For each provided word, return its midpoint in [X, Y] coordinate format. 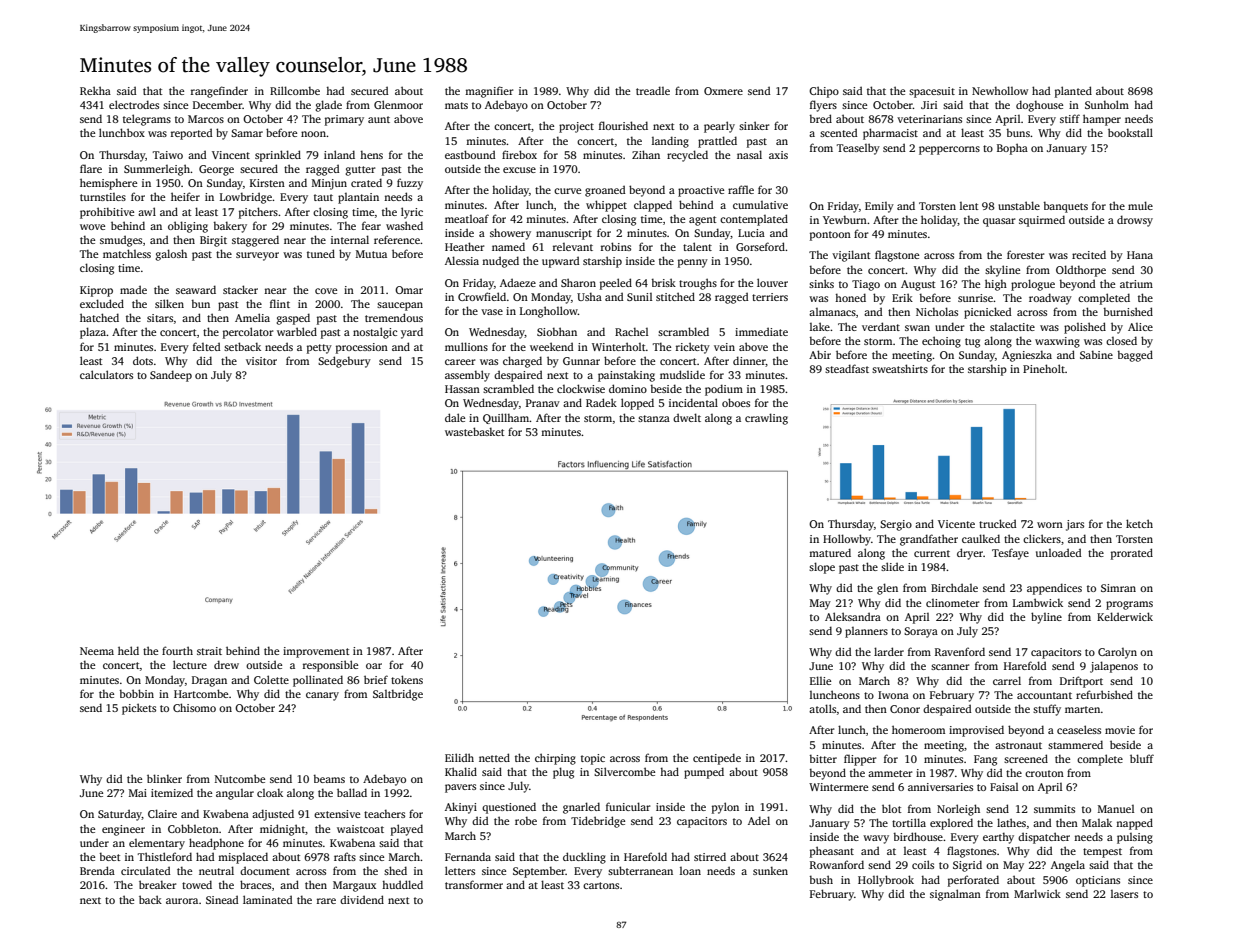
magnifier [489, 92]
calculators [106, 374]
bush [821, 879]
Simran [1118, 588]
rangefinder [219, 92]
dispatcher [1044, 838]
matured [830, 552]
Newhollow [1000, 90]
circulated [146, 870]
